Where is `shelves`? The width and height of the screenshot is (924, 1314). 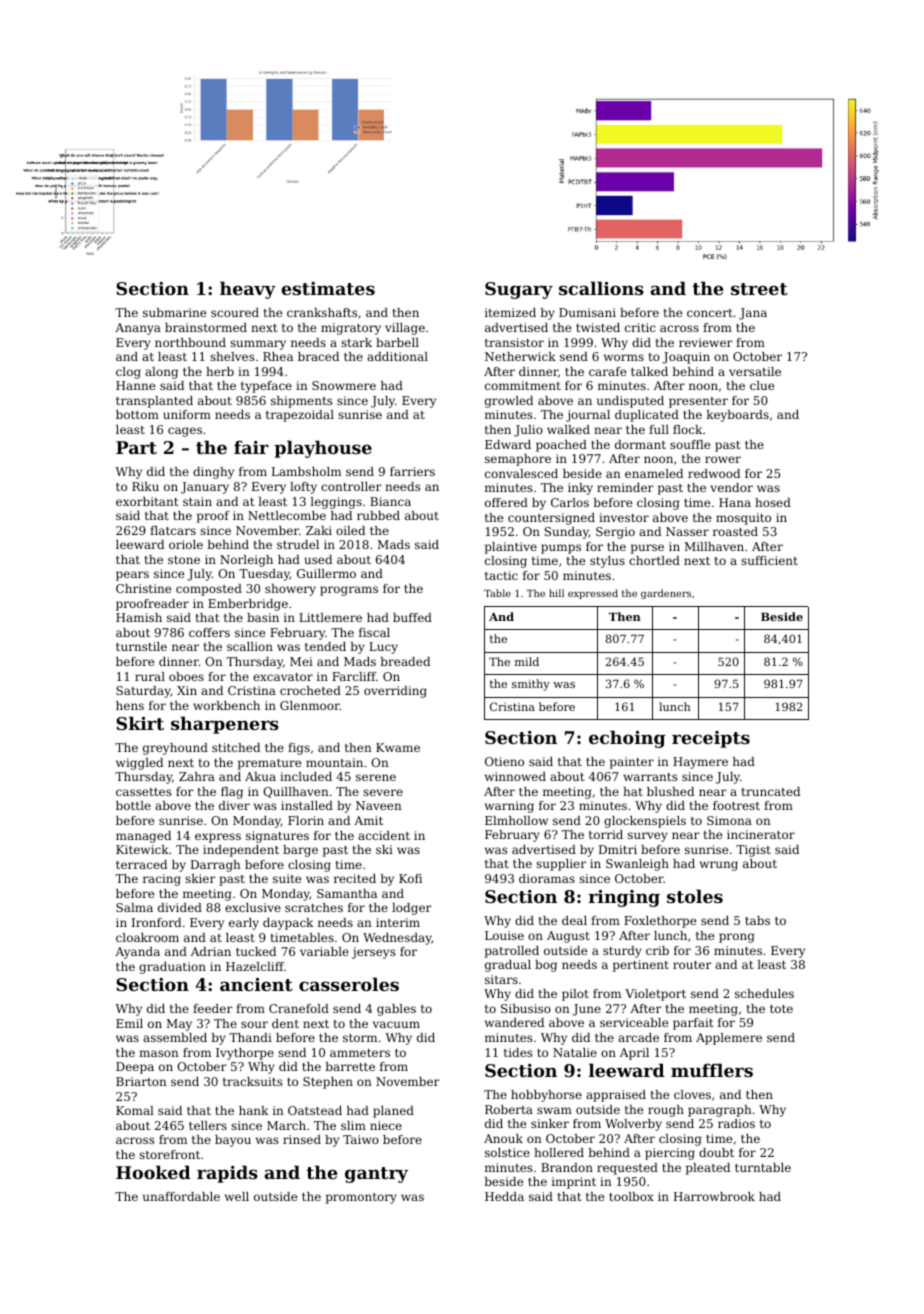 shelves is located at coordinates (232, 356).
